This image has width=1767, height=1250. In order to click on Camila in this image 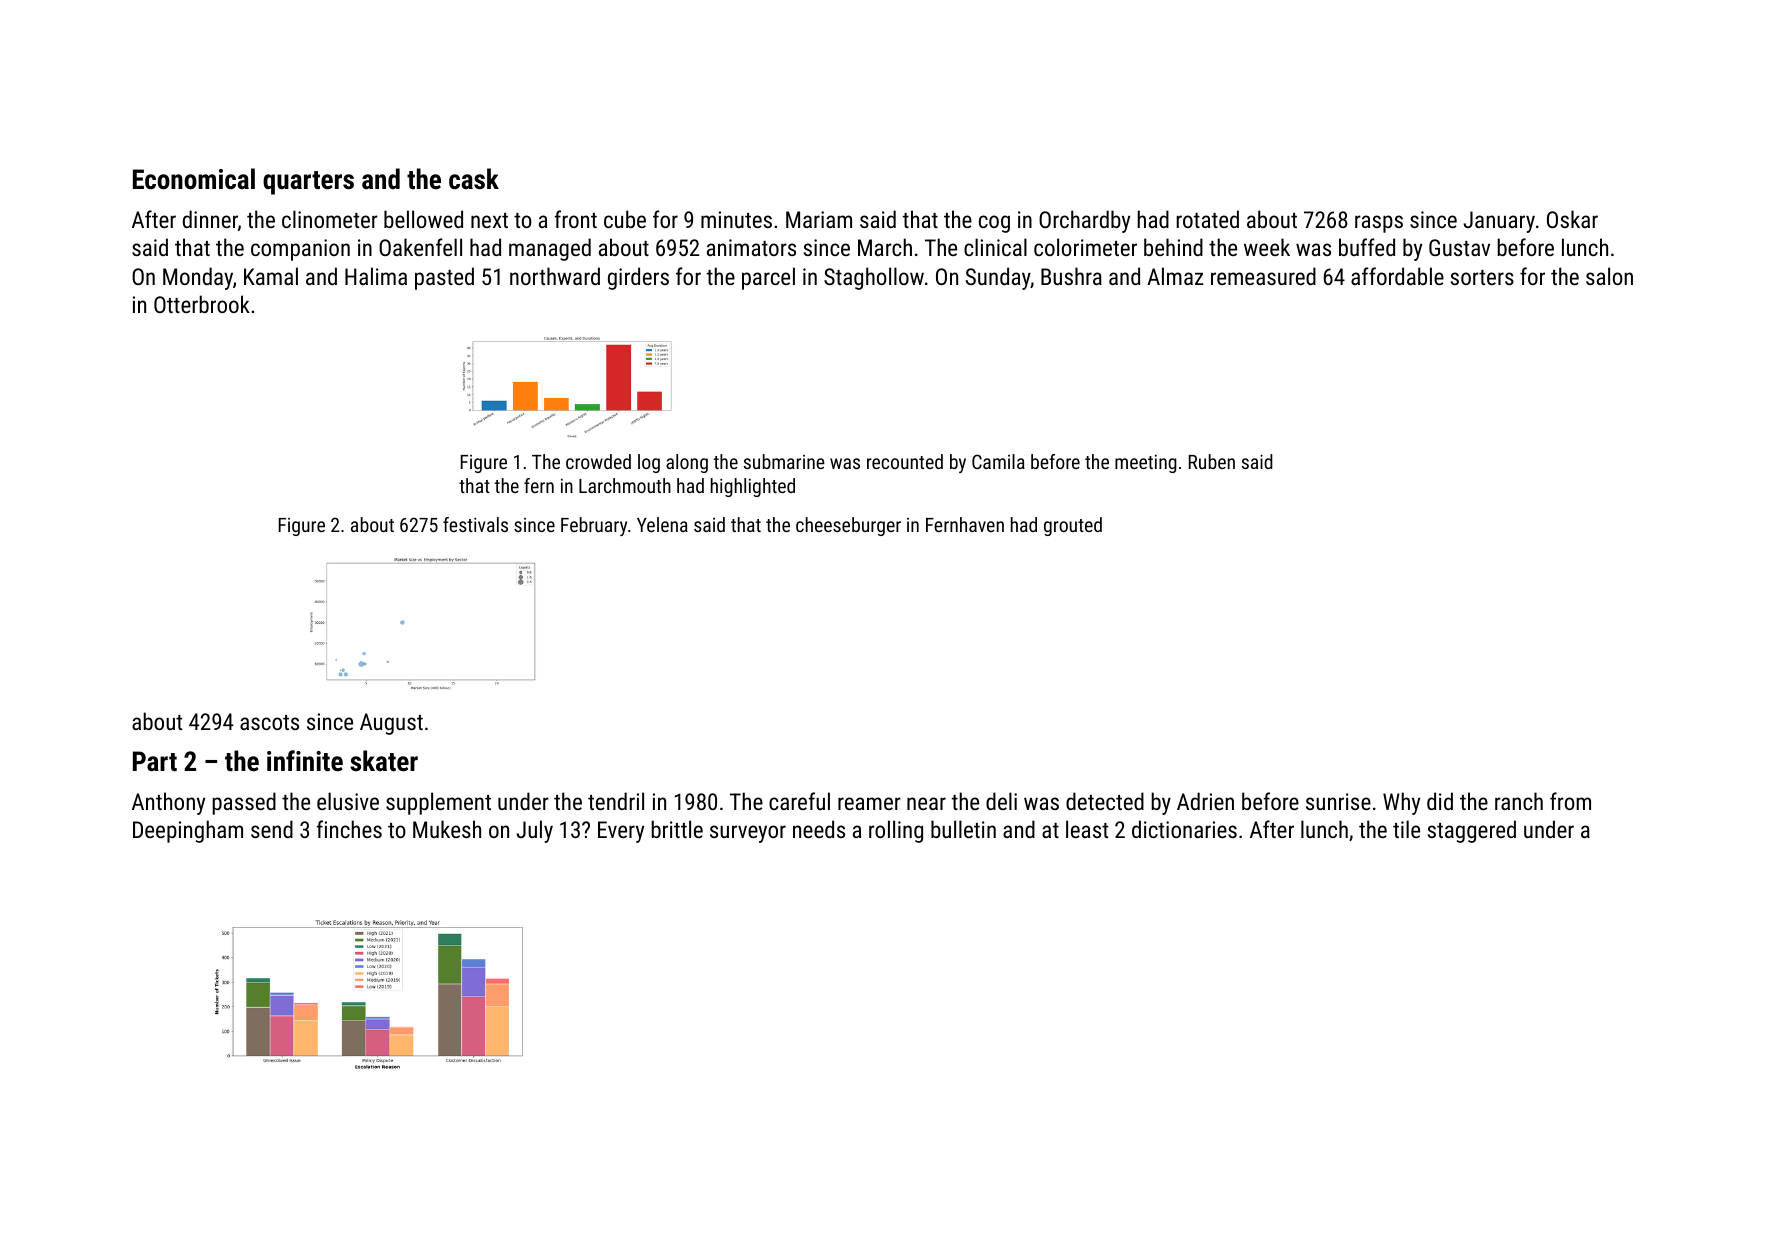, I will do `click(998, 461)`.
